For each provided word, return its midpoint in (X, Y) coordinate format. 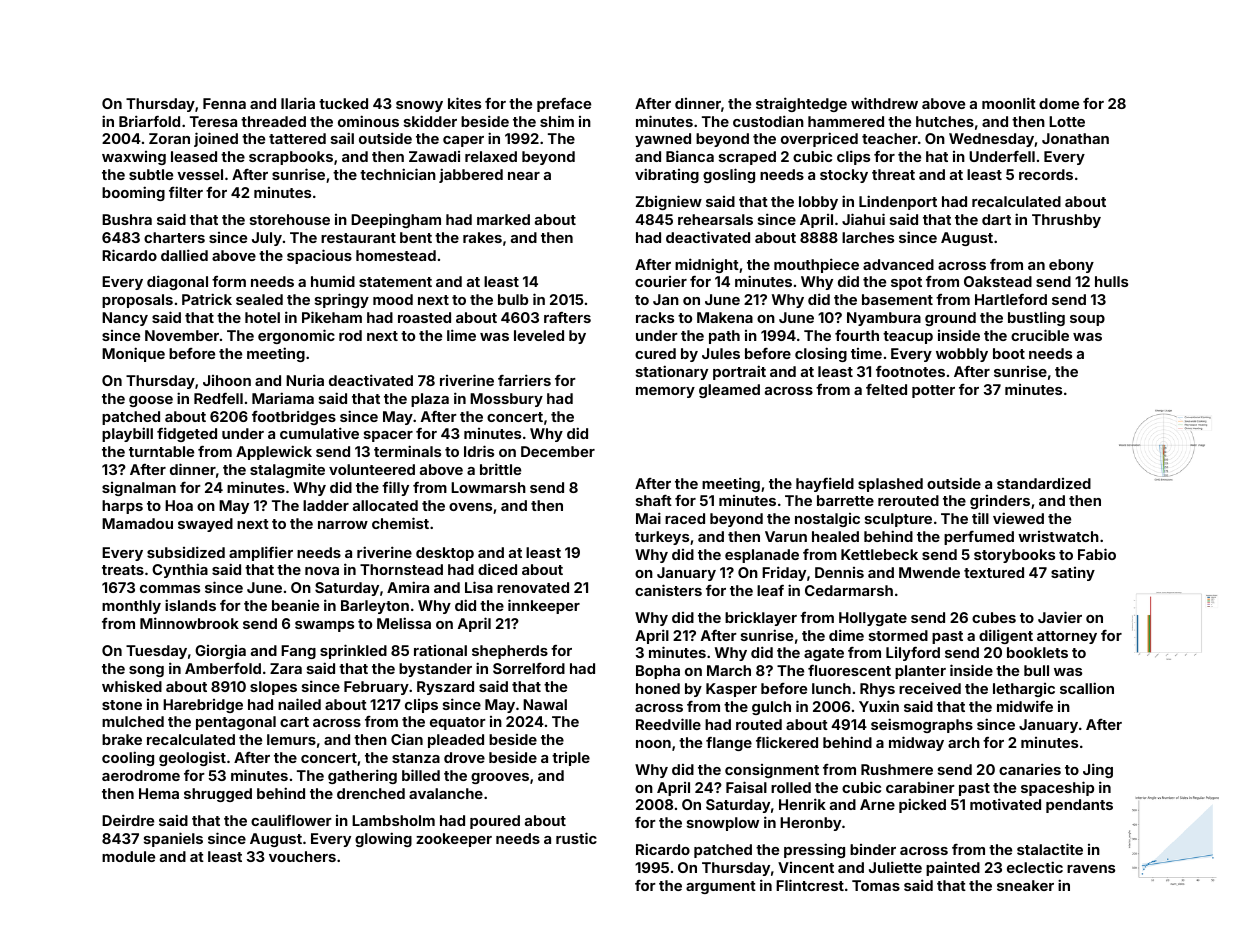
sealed (259, 299)
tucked (343, 103)
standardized (1044, 483)
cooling (128, 758)
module (128, 856)
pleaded (456, 741)
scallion (1087, 688)
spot (906, 283)
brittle (500, 469)
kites (464, 103)
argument (721, 887)
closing (821, 354)
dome (1059, 103)
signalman (139, 489)
